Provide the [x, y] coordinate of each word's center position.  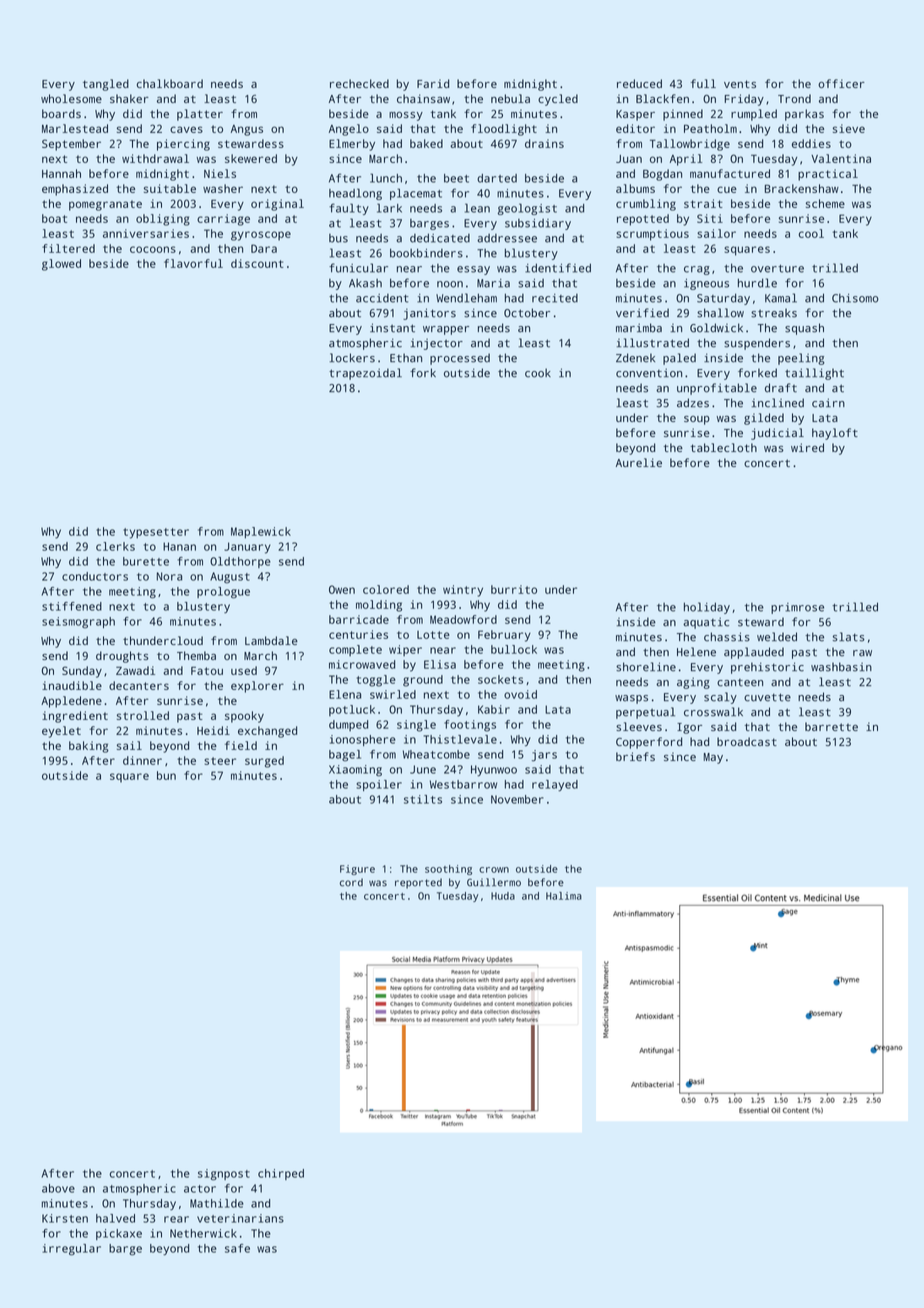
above [58, 1188]
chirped [281, 1174]
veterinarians [240, 1218]
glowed [61, 265]
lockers [352, 358]
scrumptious [652, 235]
